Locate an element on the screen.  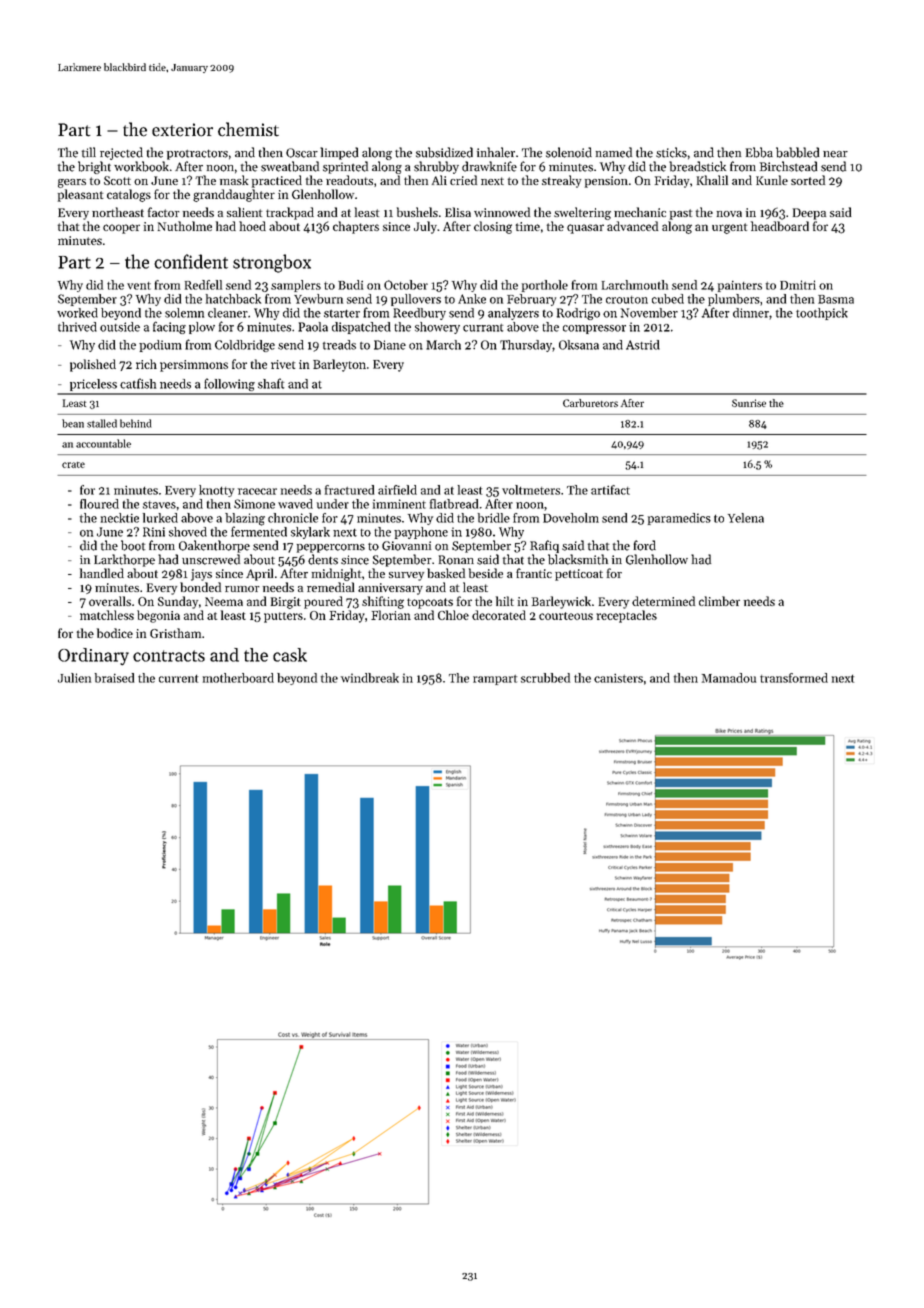
scrubbed is located at coordinates (545, 678).
